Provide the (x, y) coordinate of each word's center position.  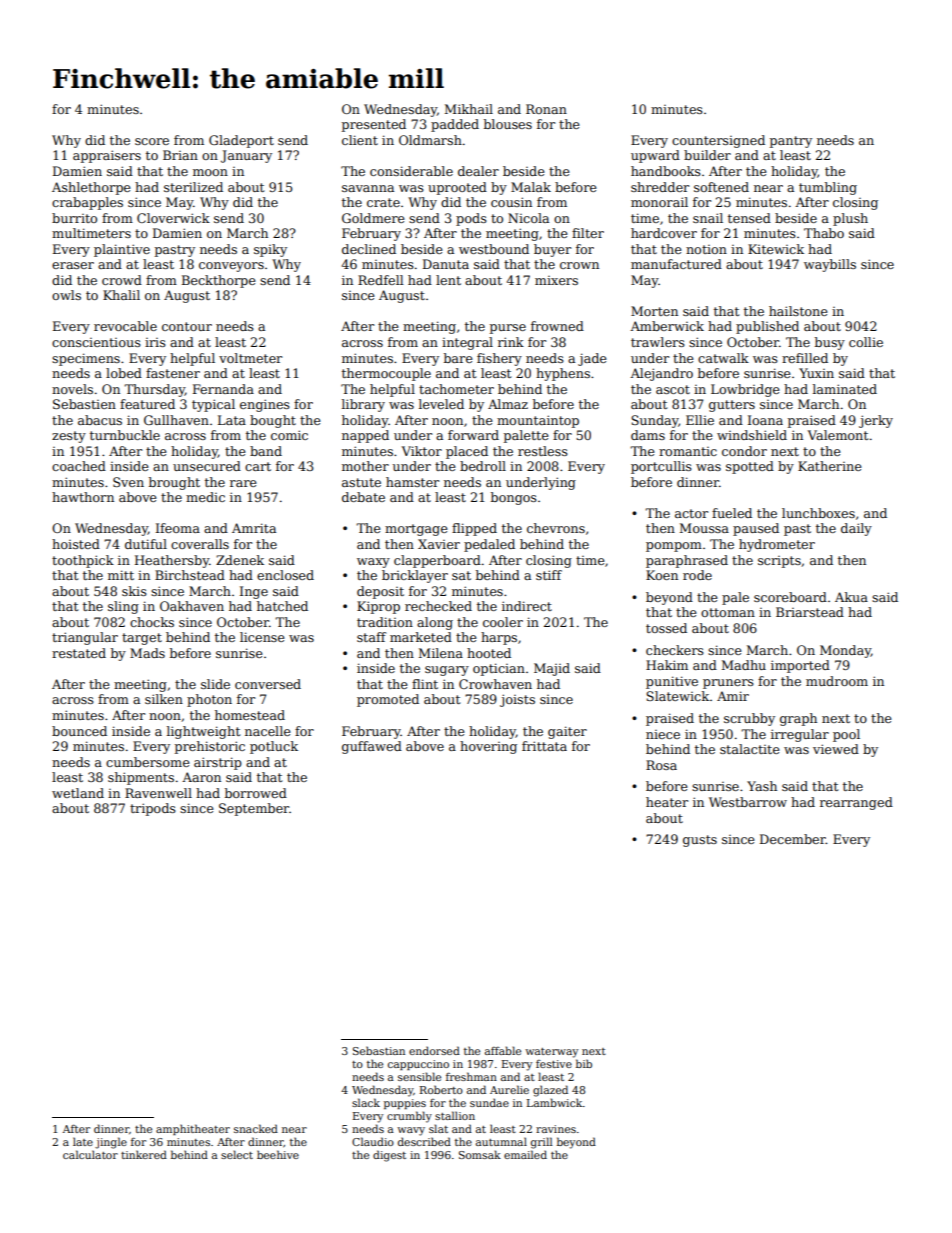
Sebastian (379, 1050)
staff (371, 637)
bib (584, 1063)
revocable (125, 326)
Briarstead (810, 612)
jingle (111, 1143)
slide (215, 684)
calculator (90, 1154)
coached (79, 466)
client (360, 140)
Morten (654, 311)
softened (721, 187)
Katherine (830, 466)
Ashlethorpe (91, 188)
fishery (499, 359)
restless (543, 451)
